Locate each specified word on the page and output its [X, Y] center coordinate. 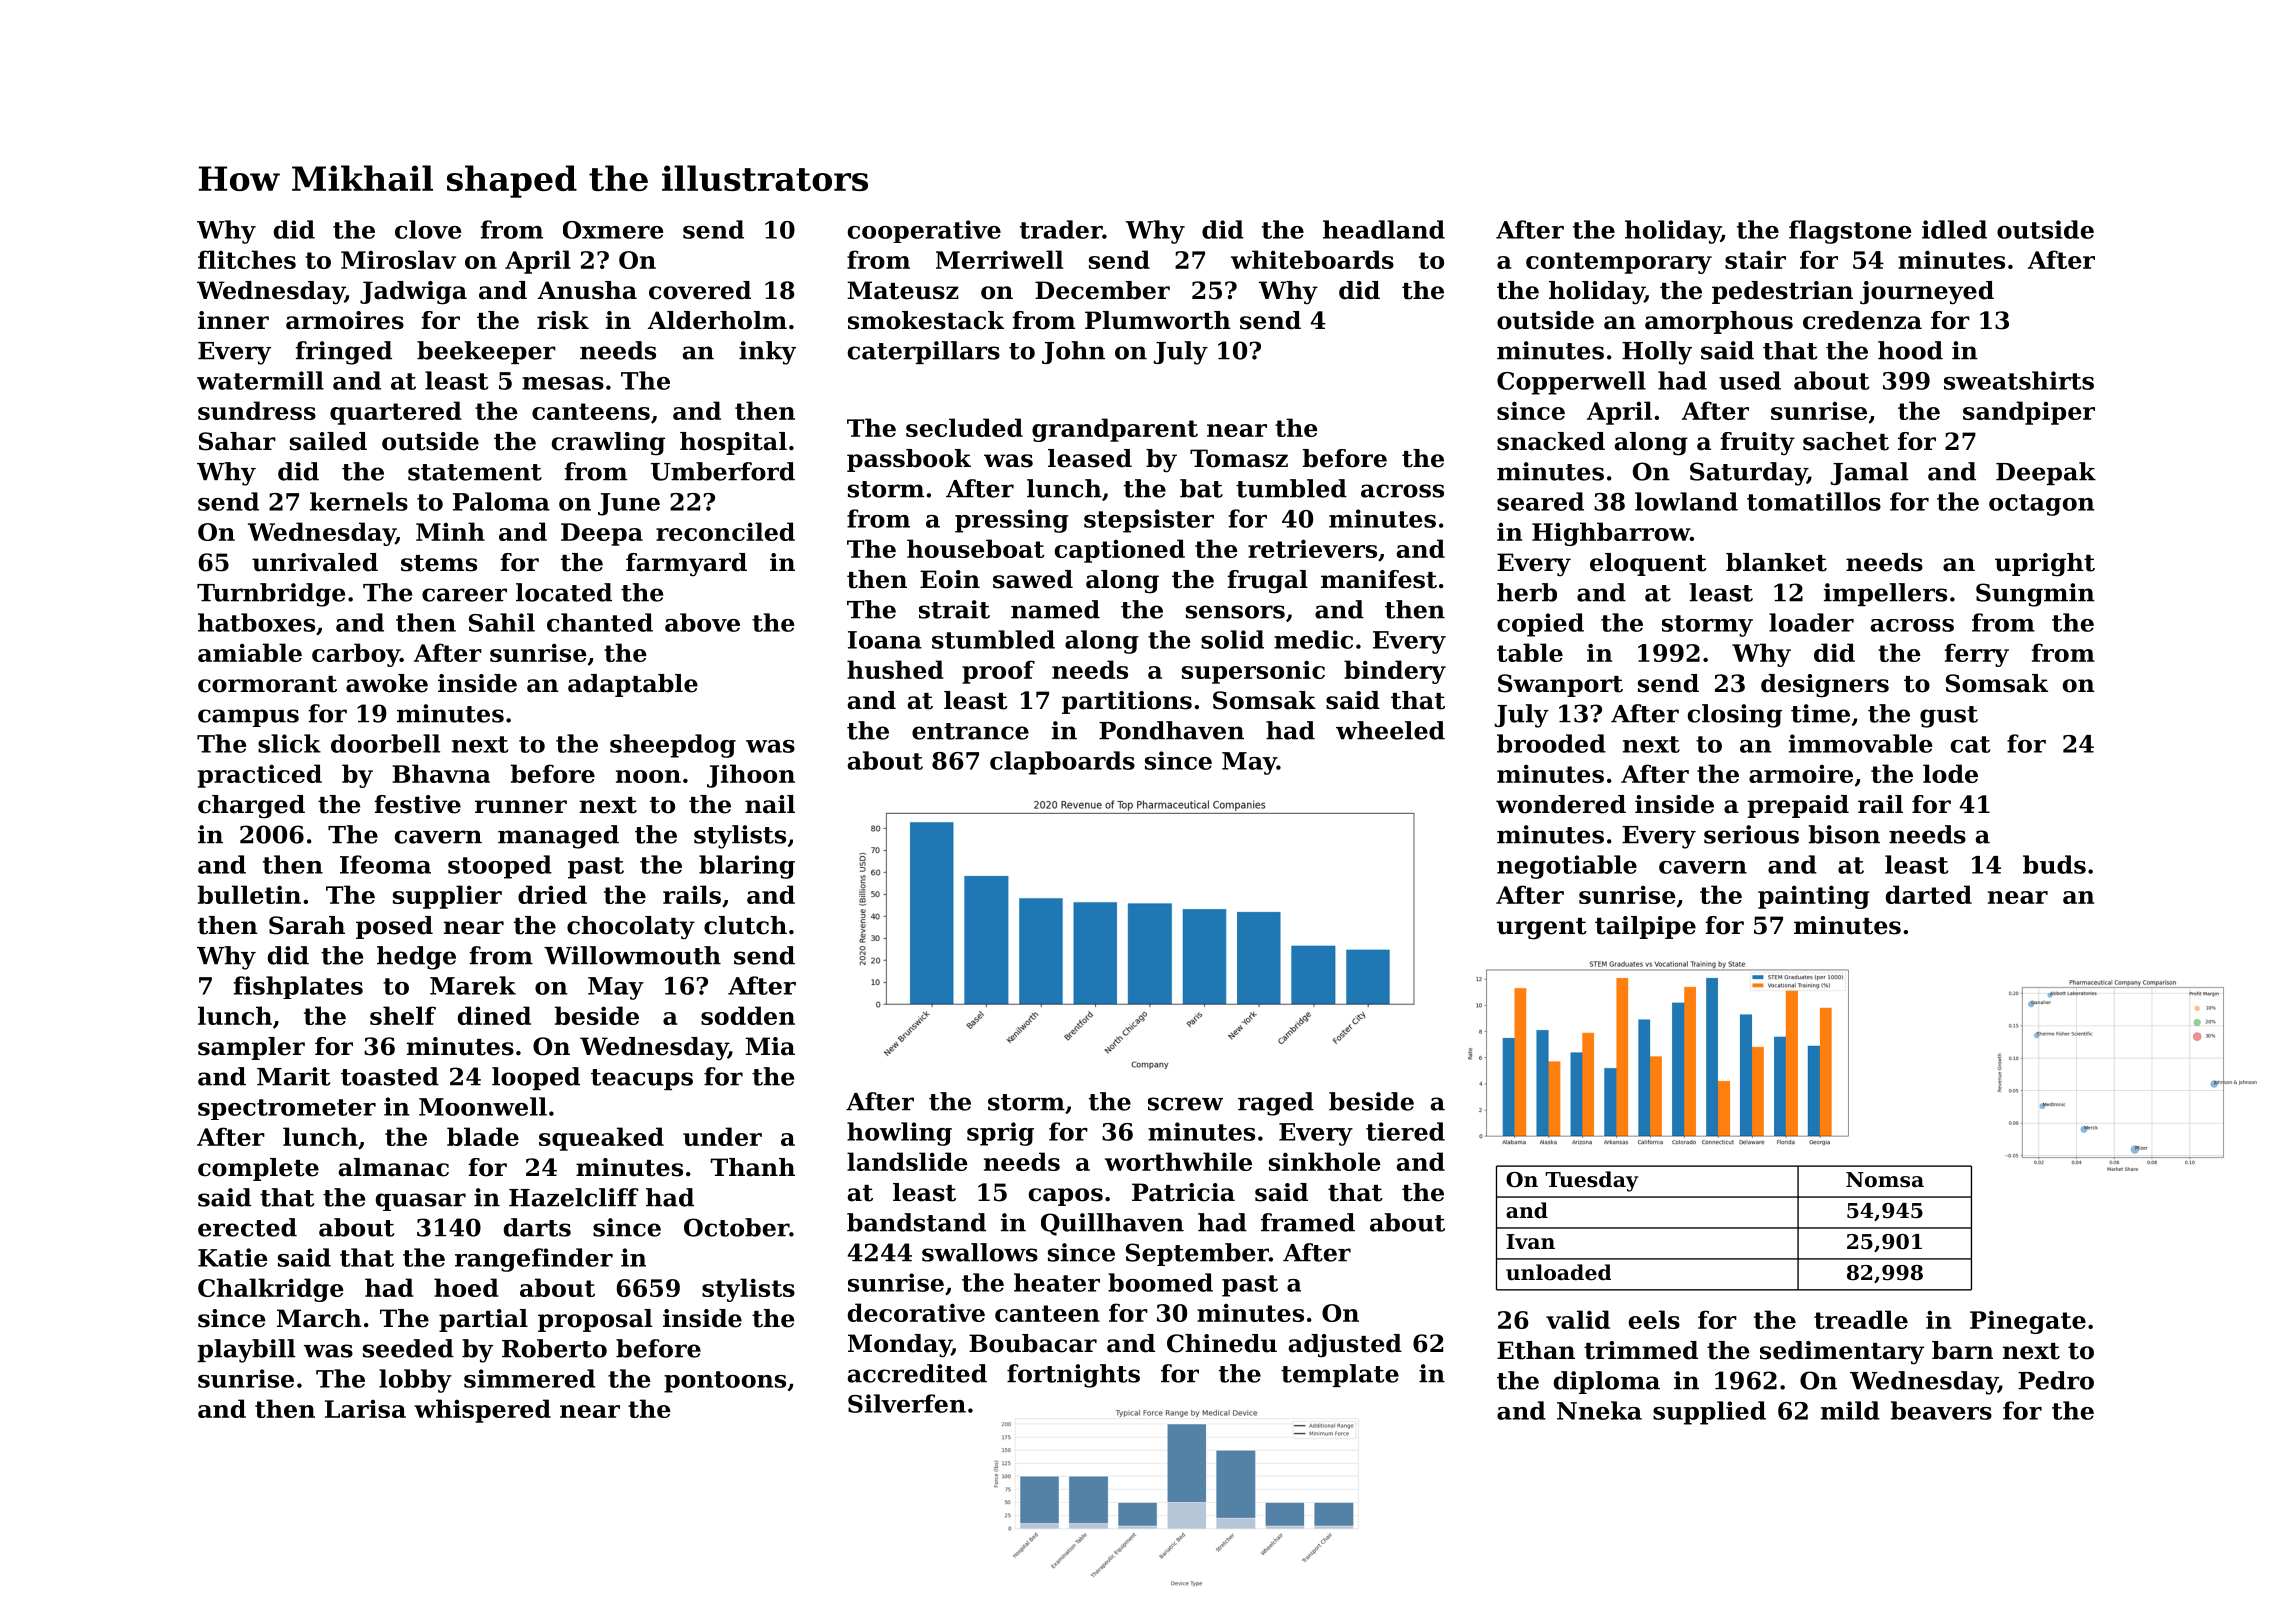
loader [1811, 622]
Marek [473, 985]
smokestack [926, 320]
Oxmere [613, 230]
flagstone [1850, 232]
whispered [482, 1411]
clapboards [1062, 763]
